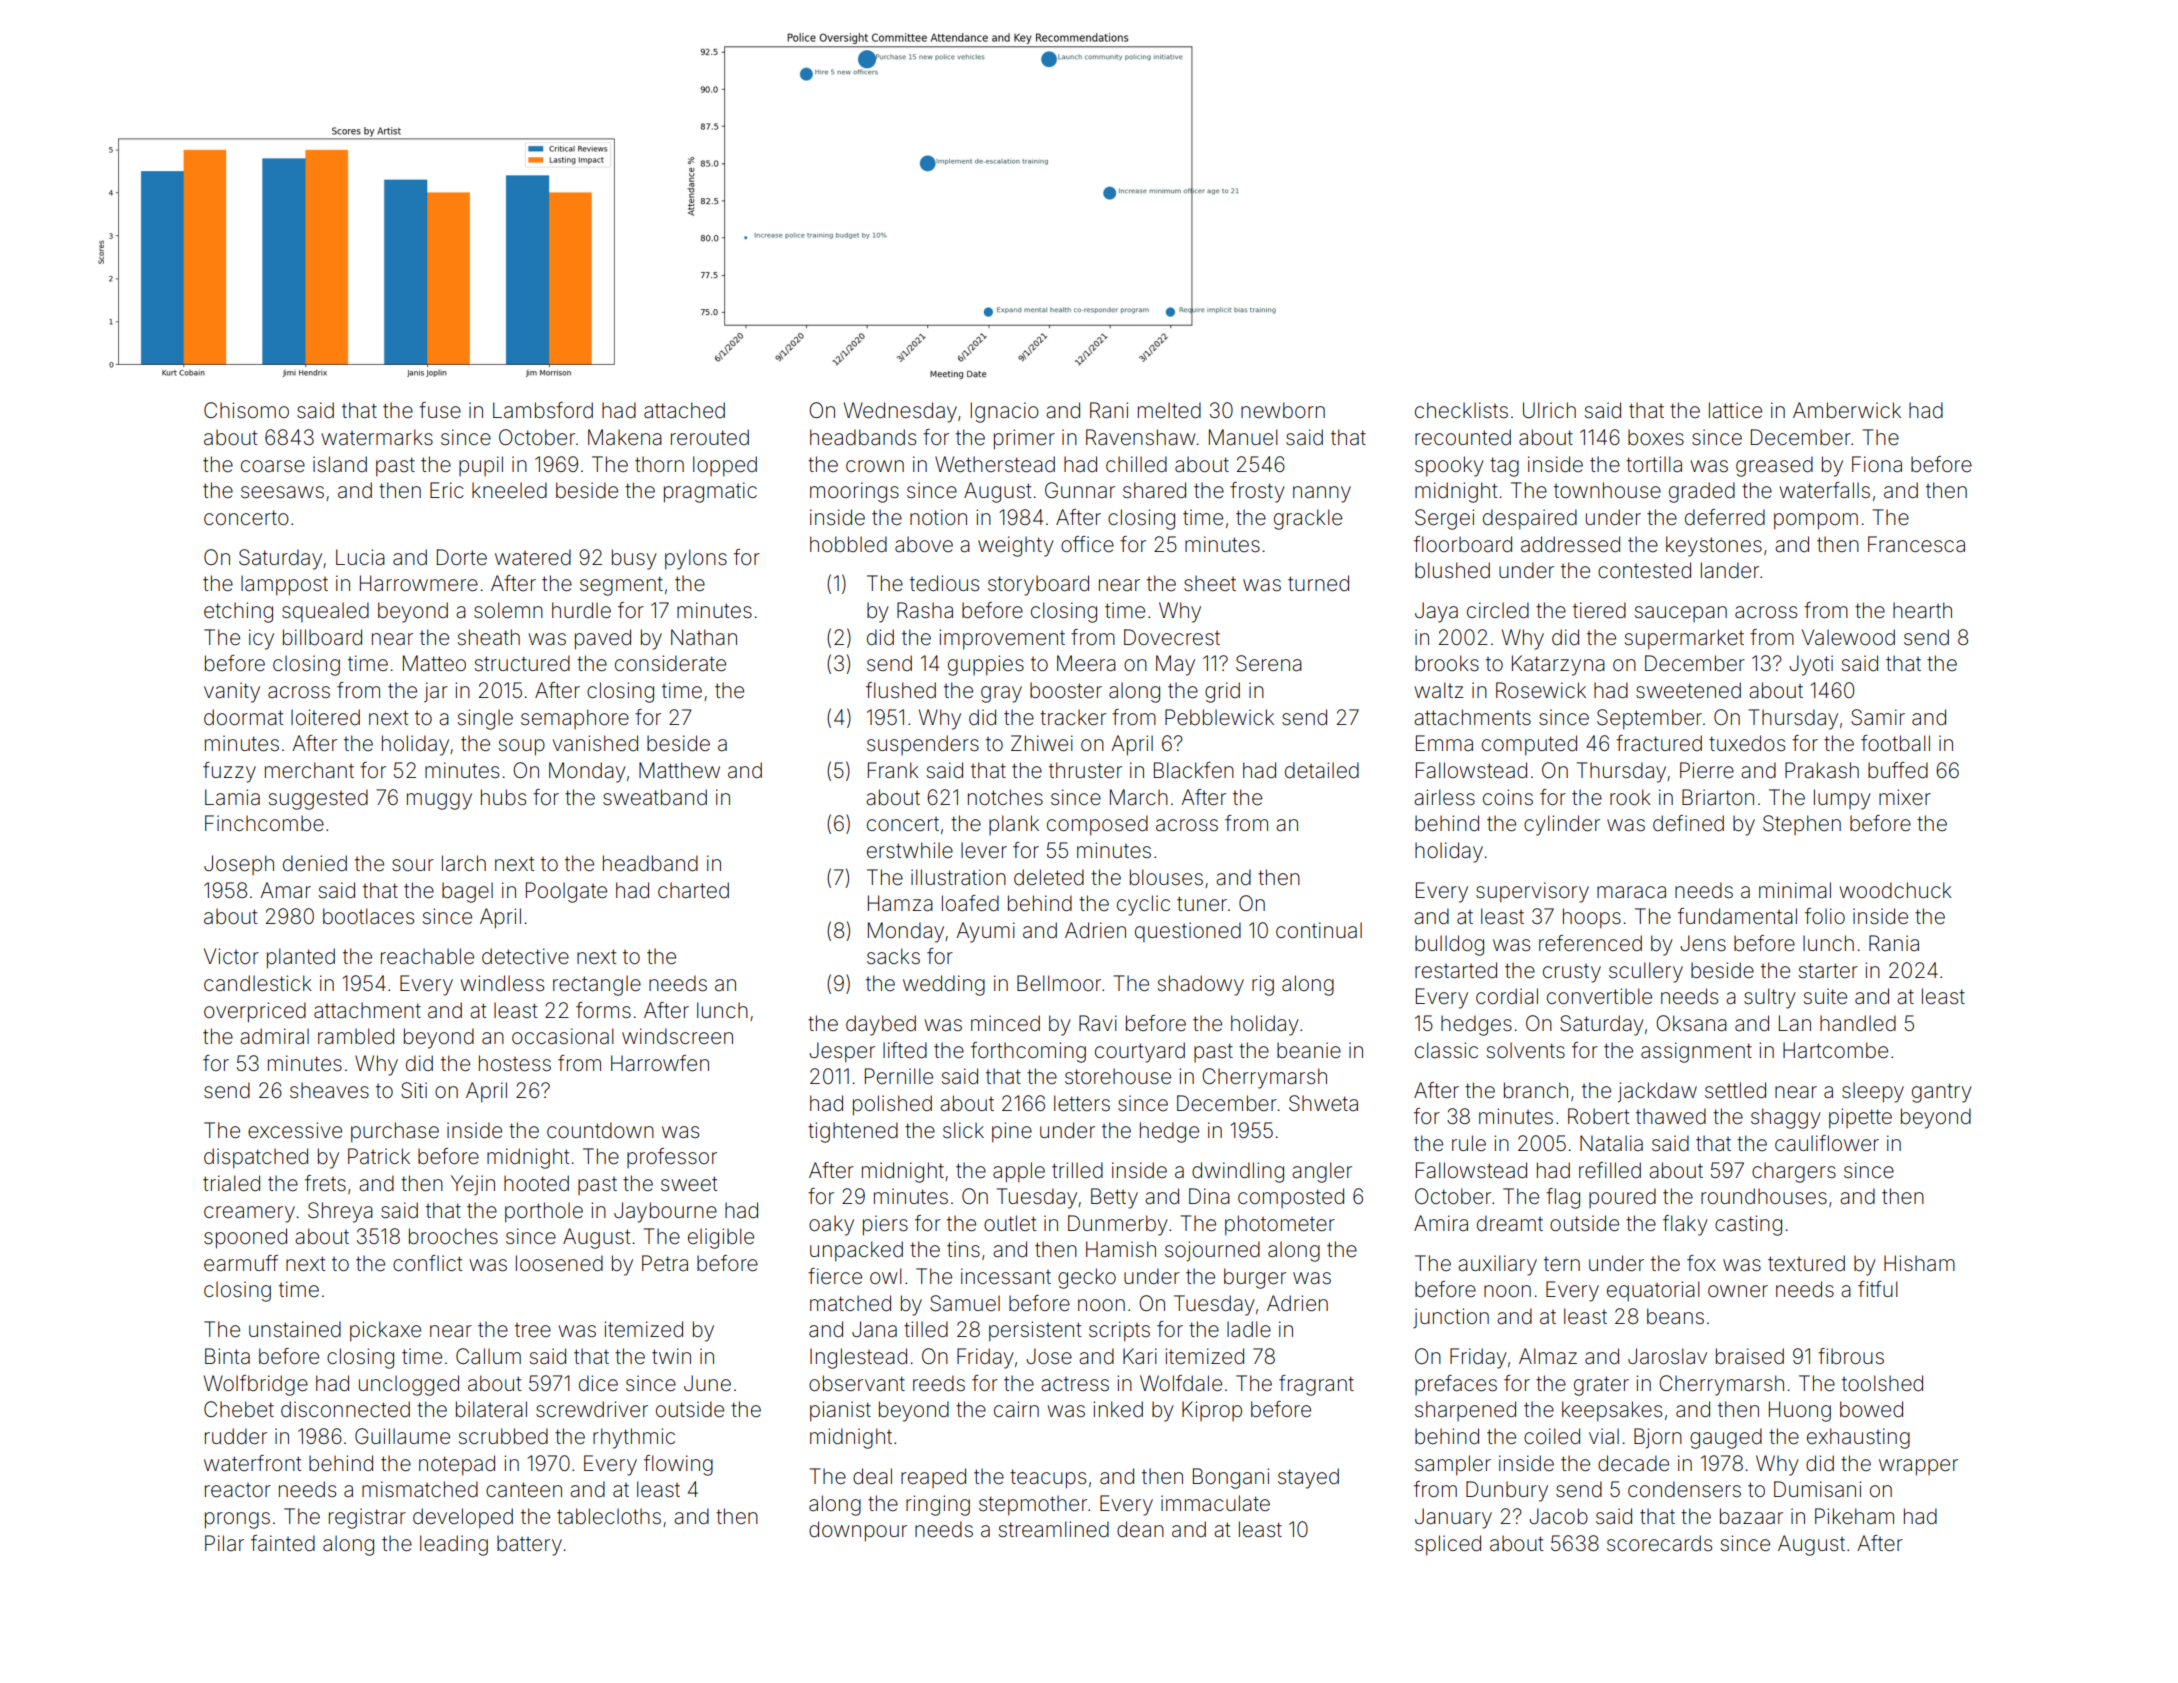  What do you see at coordinates (858, 1531) in the screenshot?
I see `downpour` at bounding box center [858, 1531].
